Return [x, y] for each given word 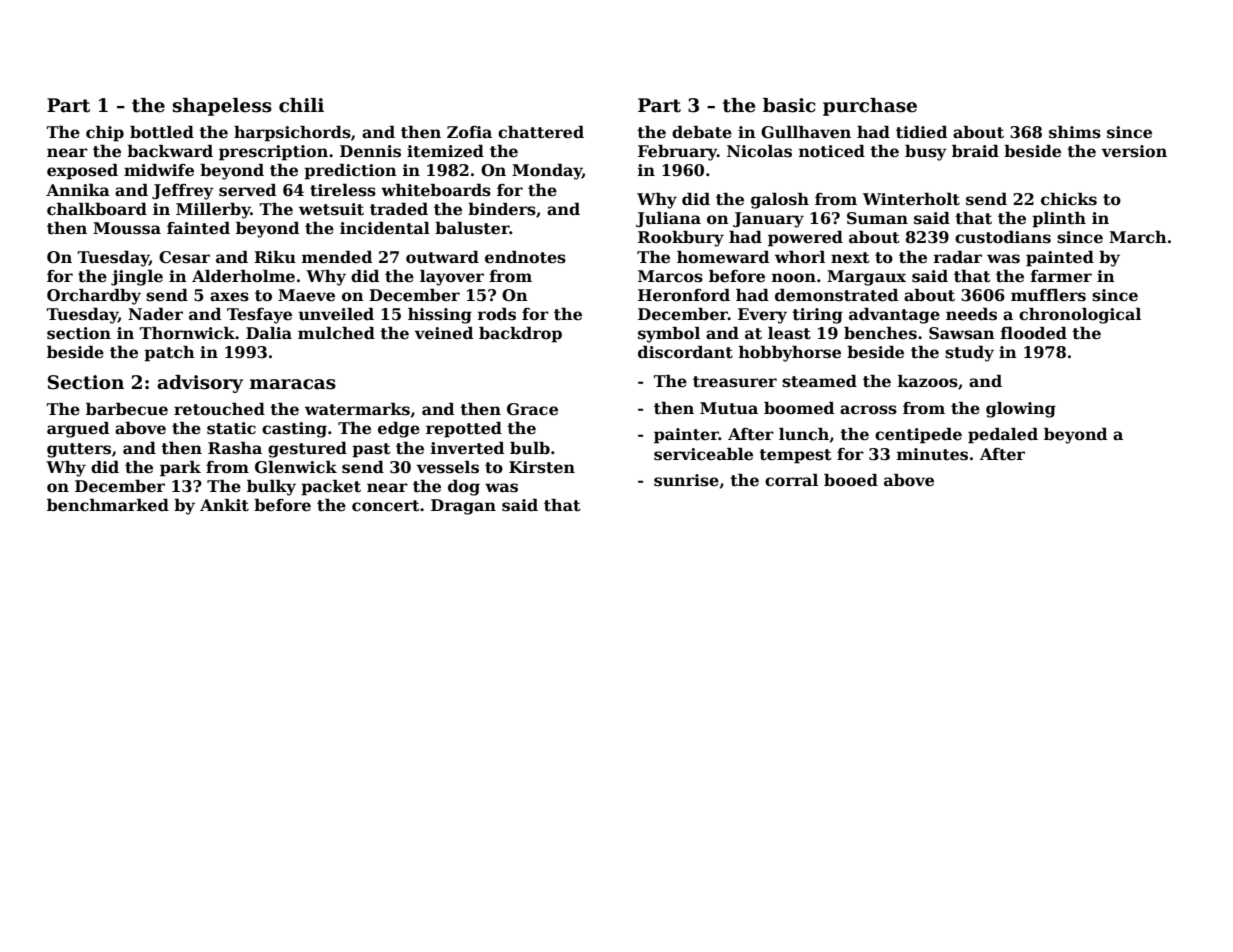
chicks [1069, 199]
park [180, 469]
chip [105, 134]
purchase [870, 107]
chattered [541, 132]
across [868, 410]
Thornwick [187, 333]
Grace [532, 409]
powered [805, 239]
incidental [385, 228]
